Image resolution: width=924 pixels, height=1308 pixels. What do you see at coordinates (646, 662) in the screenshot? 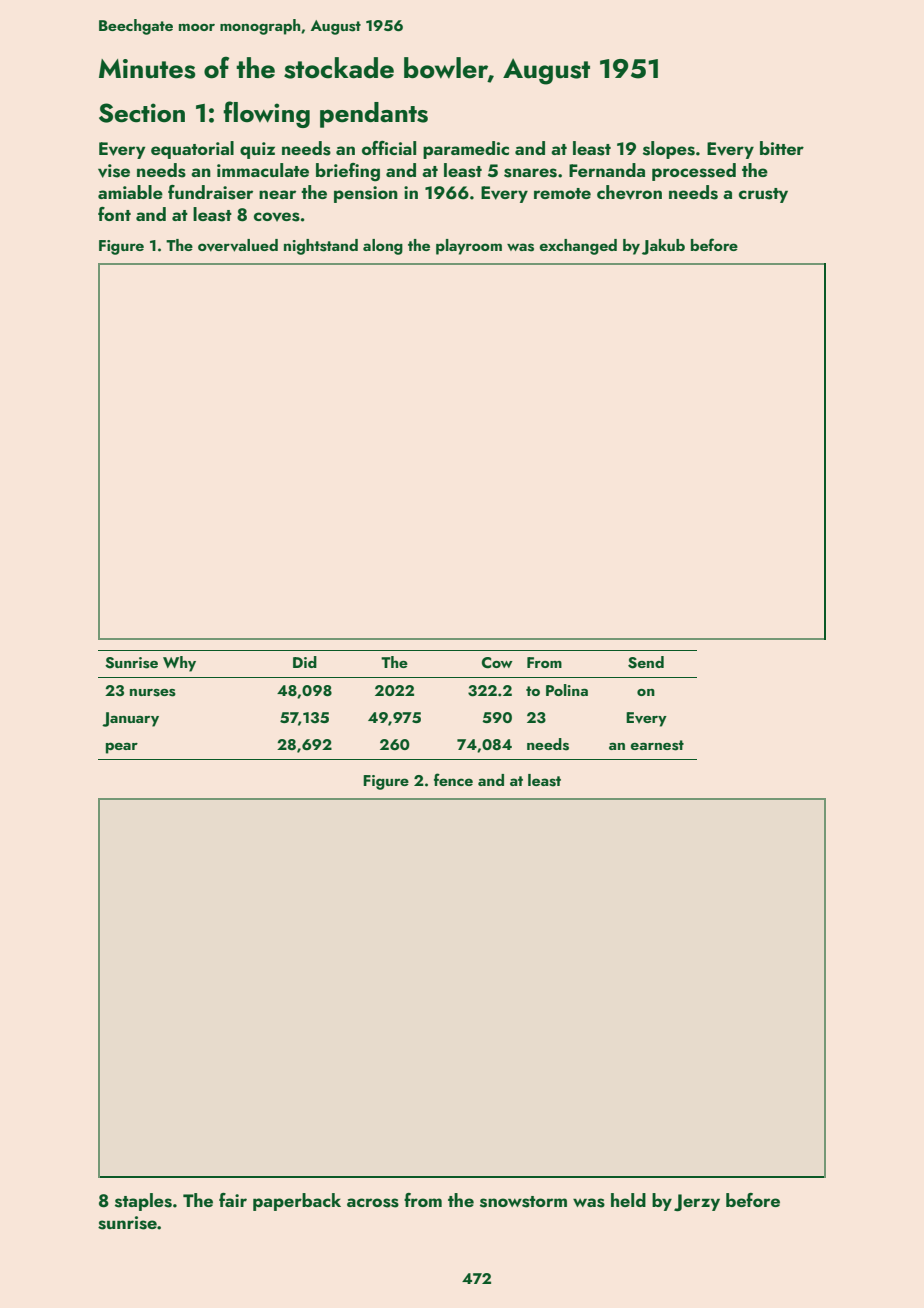
I see `Send` at bounding box center [646, 662].
